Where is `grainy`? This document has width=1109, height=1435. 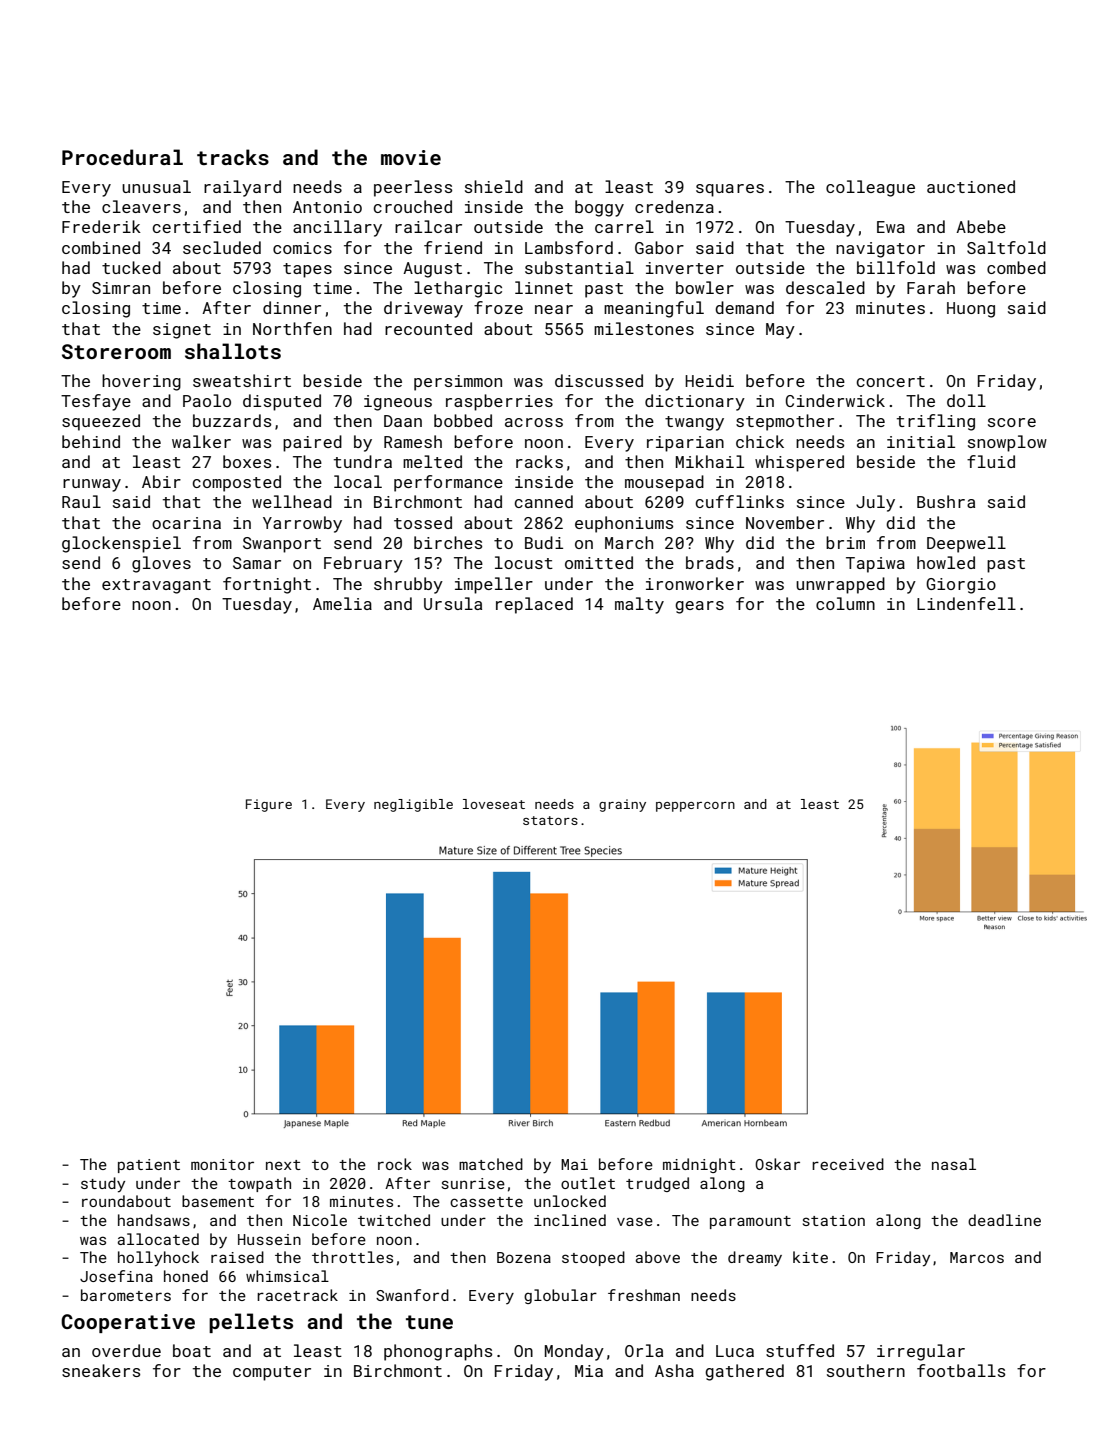
grainy is located at coordinates (622, 805).
